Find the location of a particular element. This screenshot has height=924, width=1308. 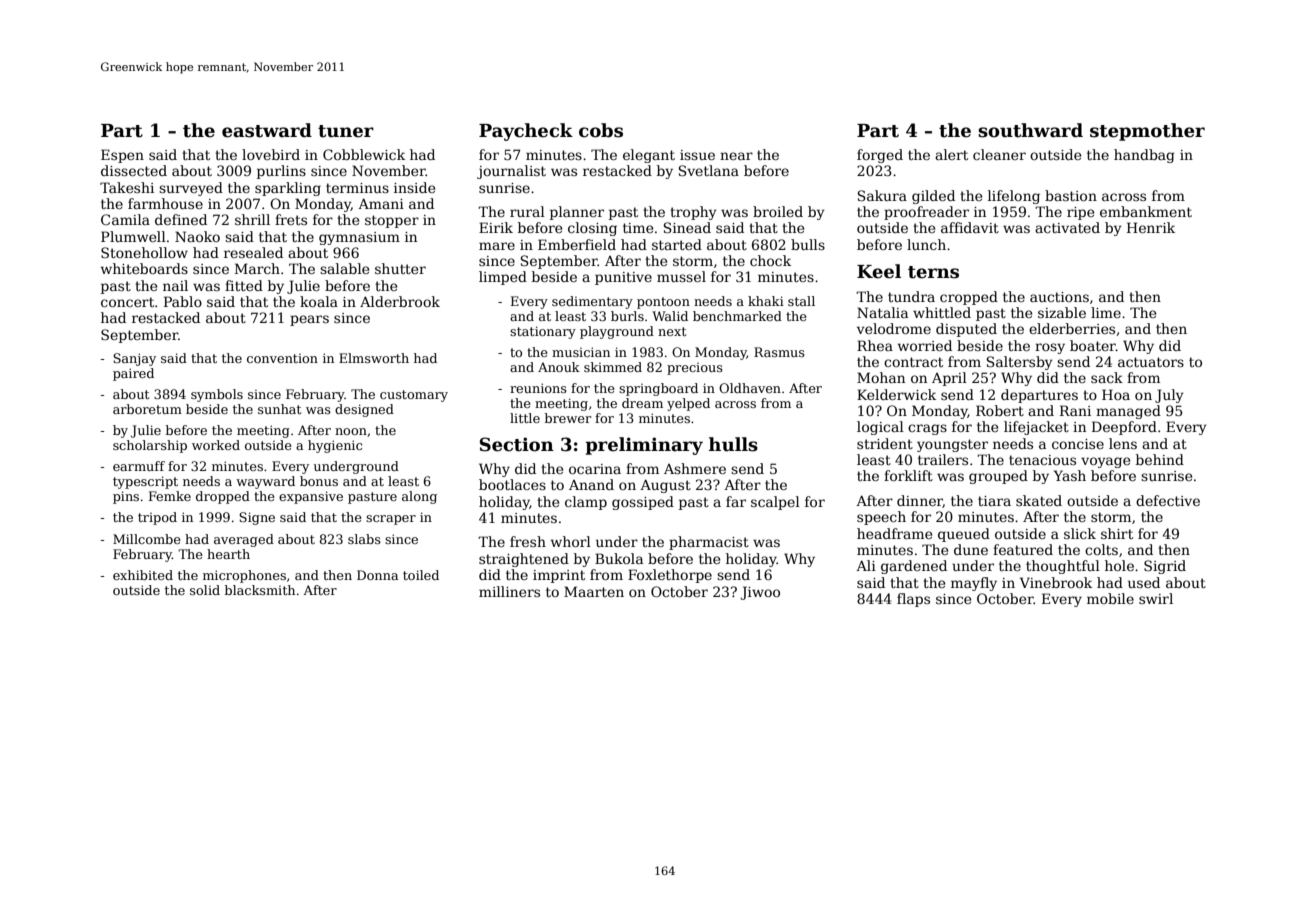

lifelong is located at coordinates (1014, 197).
